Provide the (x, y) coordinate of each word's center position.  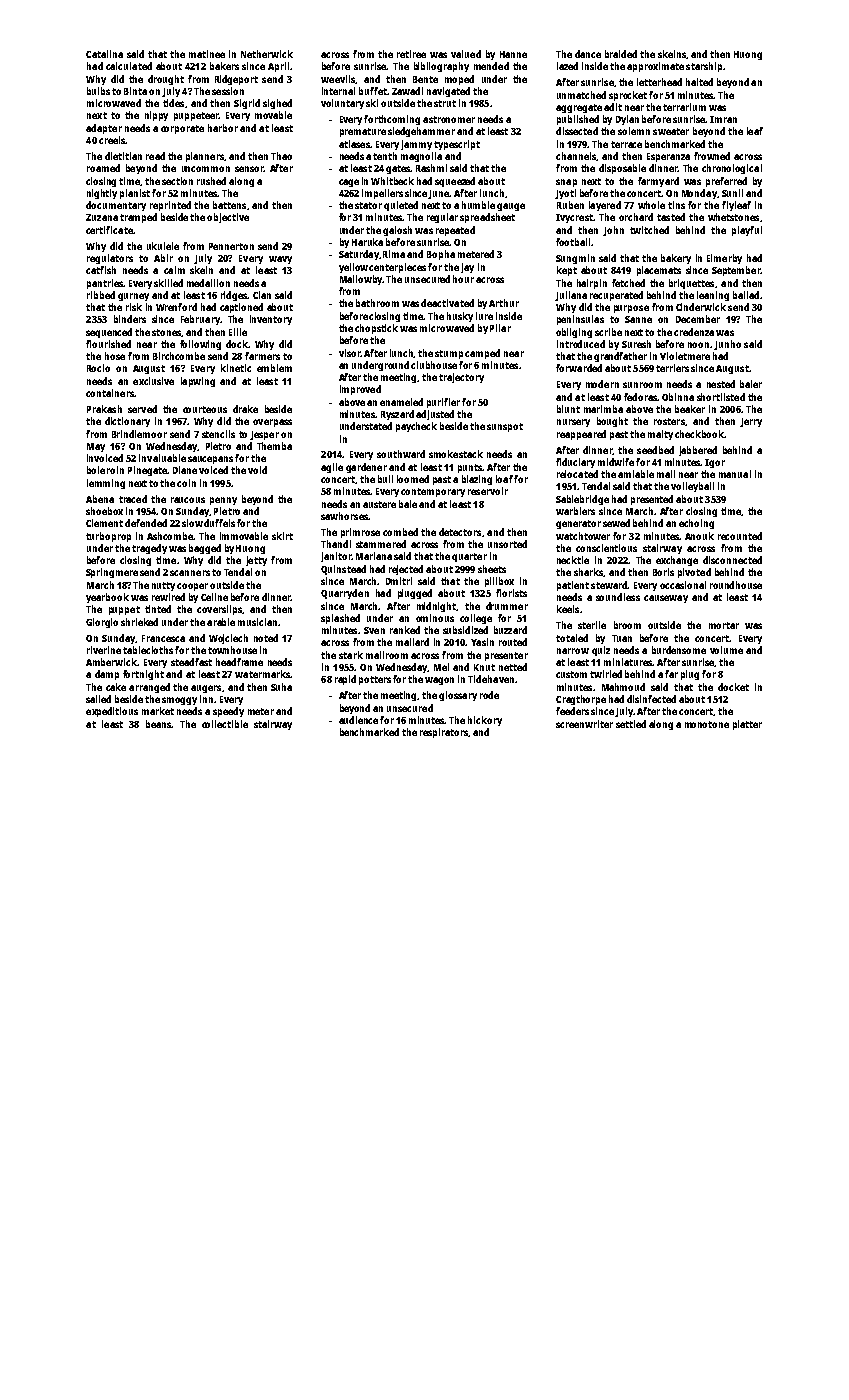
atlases (354, 144)
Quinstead (343, 570)
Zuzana (102, 217)
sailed (98, 699)
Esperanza (668, 157)
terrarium (684, 107)
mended (491, 66)
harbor (223, 128)
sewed (616, 523)
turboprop (108, 537)
